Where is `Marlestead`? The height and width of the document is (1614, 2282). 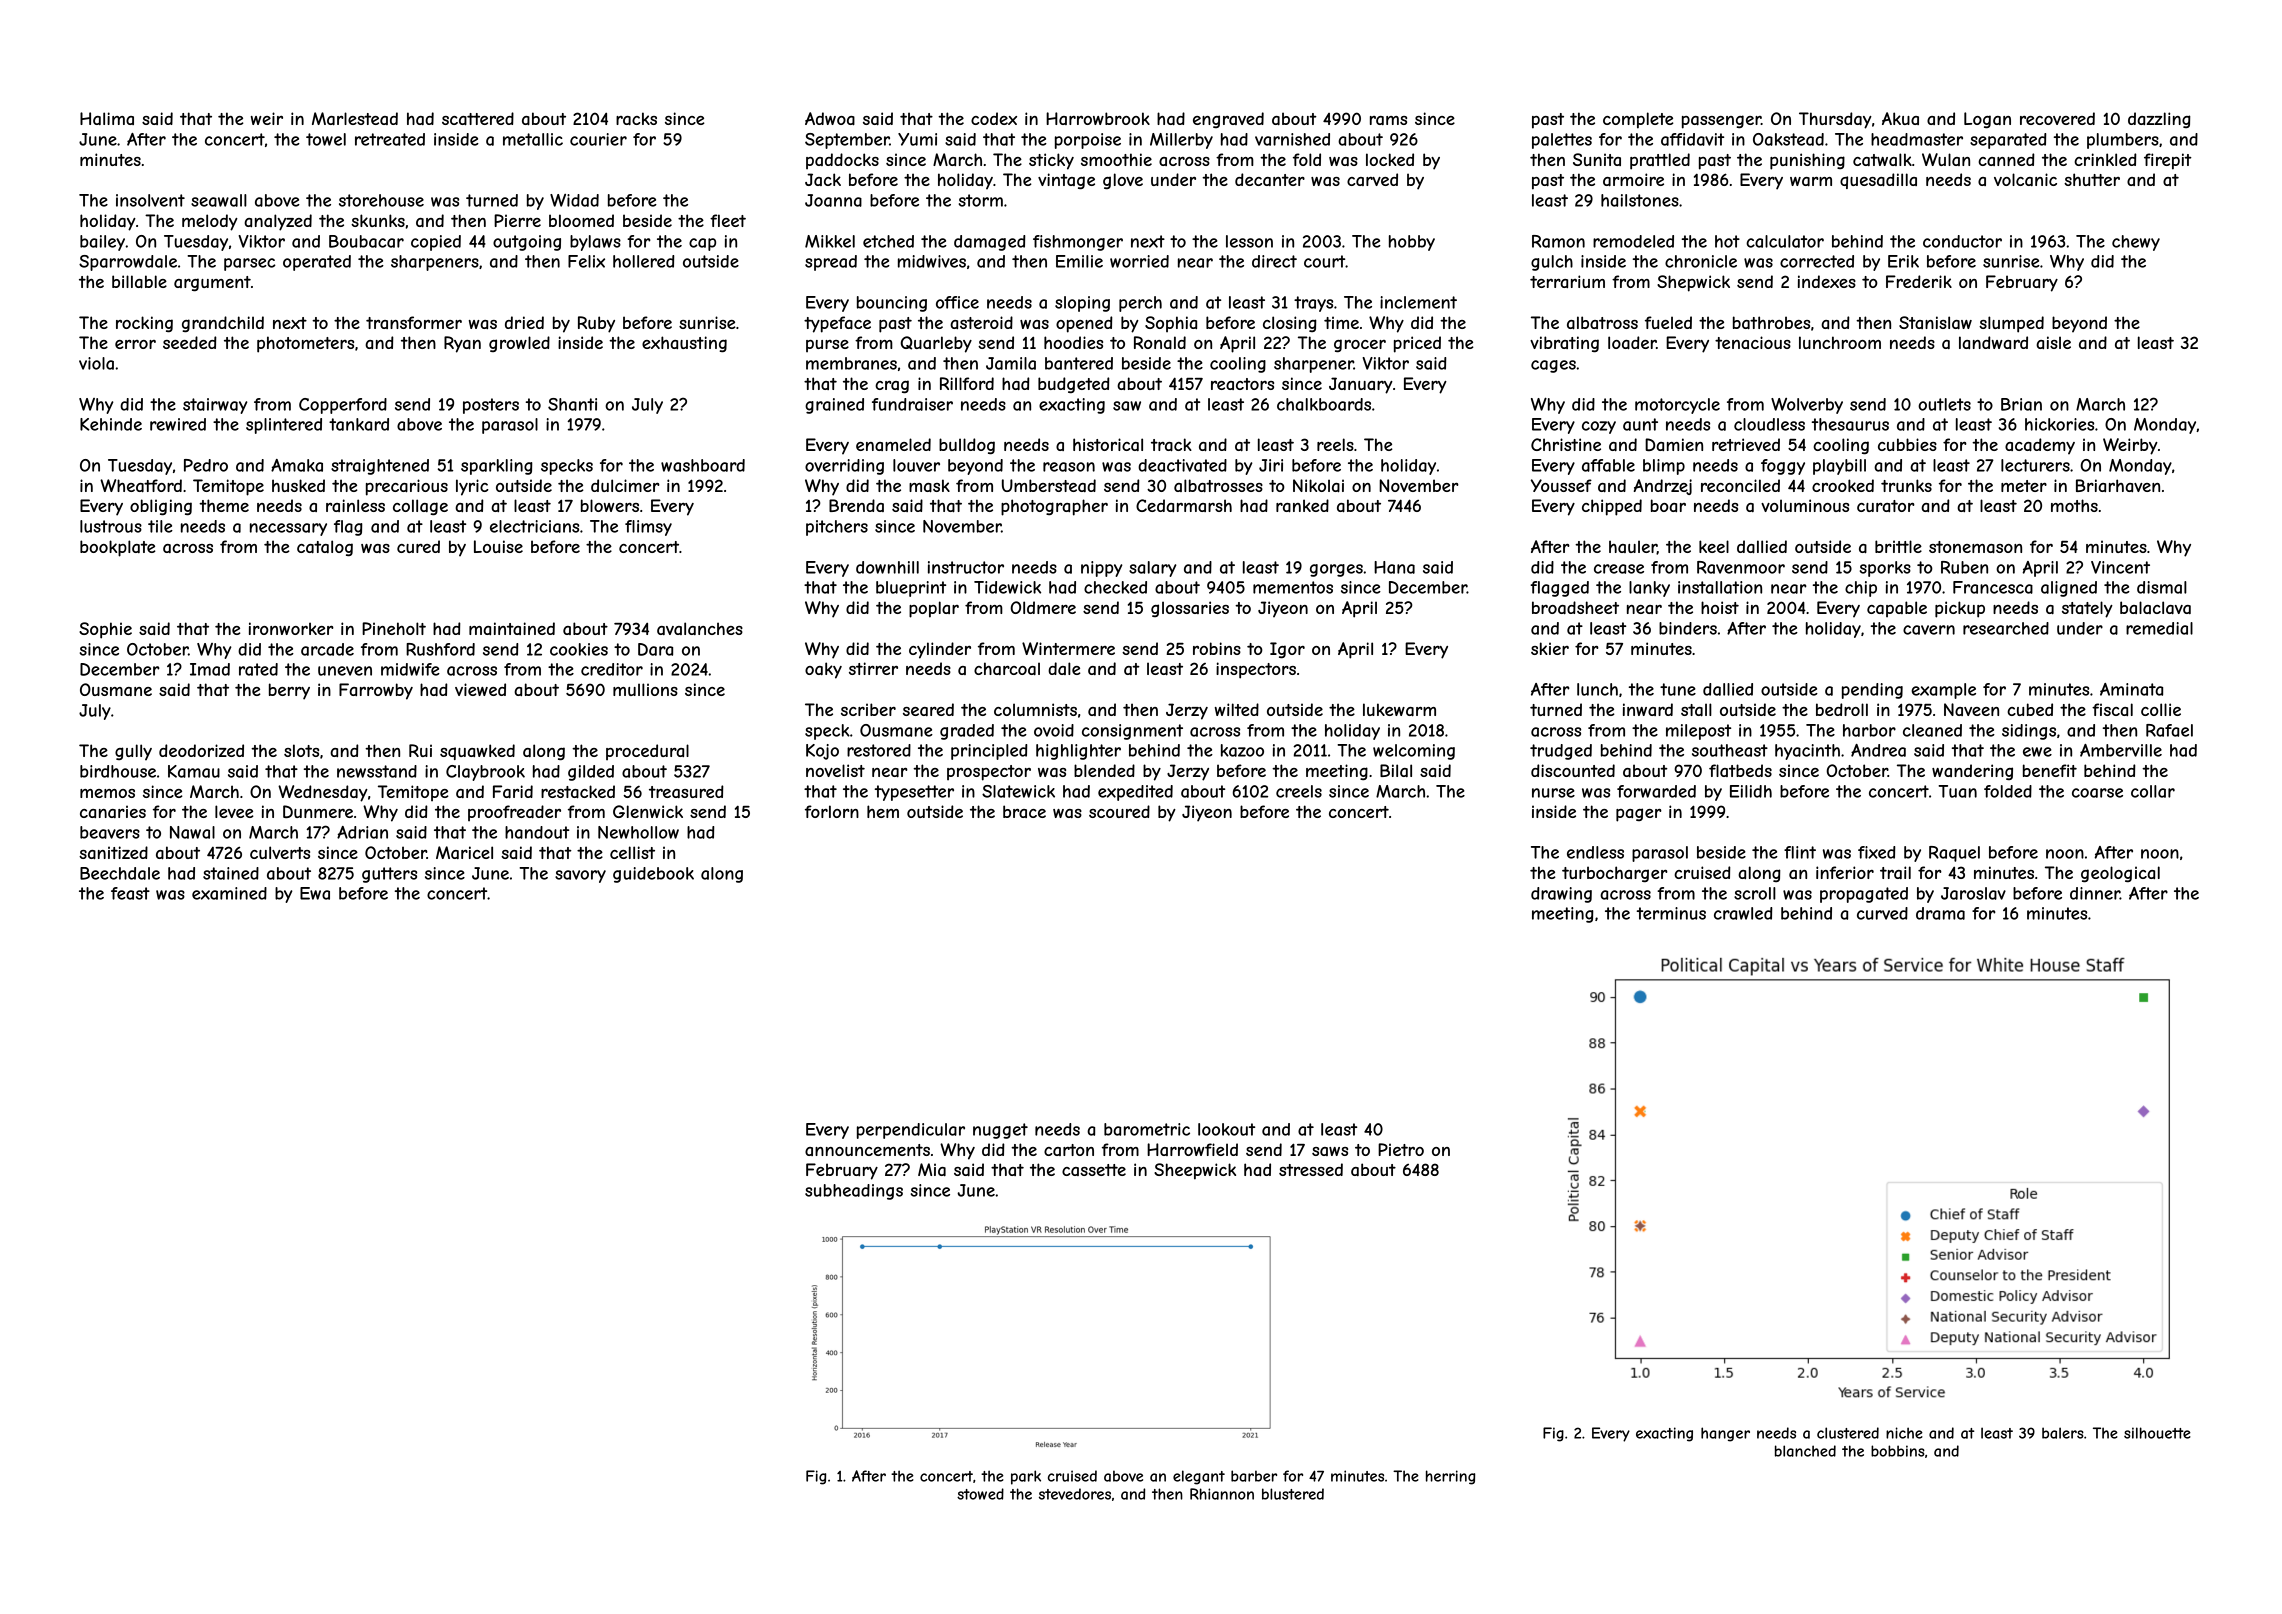
Marlestead is located at coordinates (355, 118).
